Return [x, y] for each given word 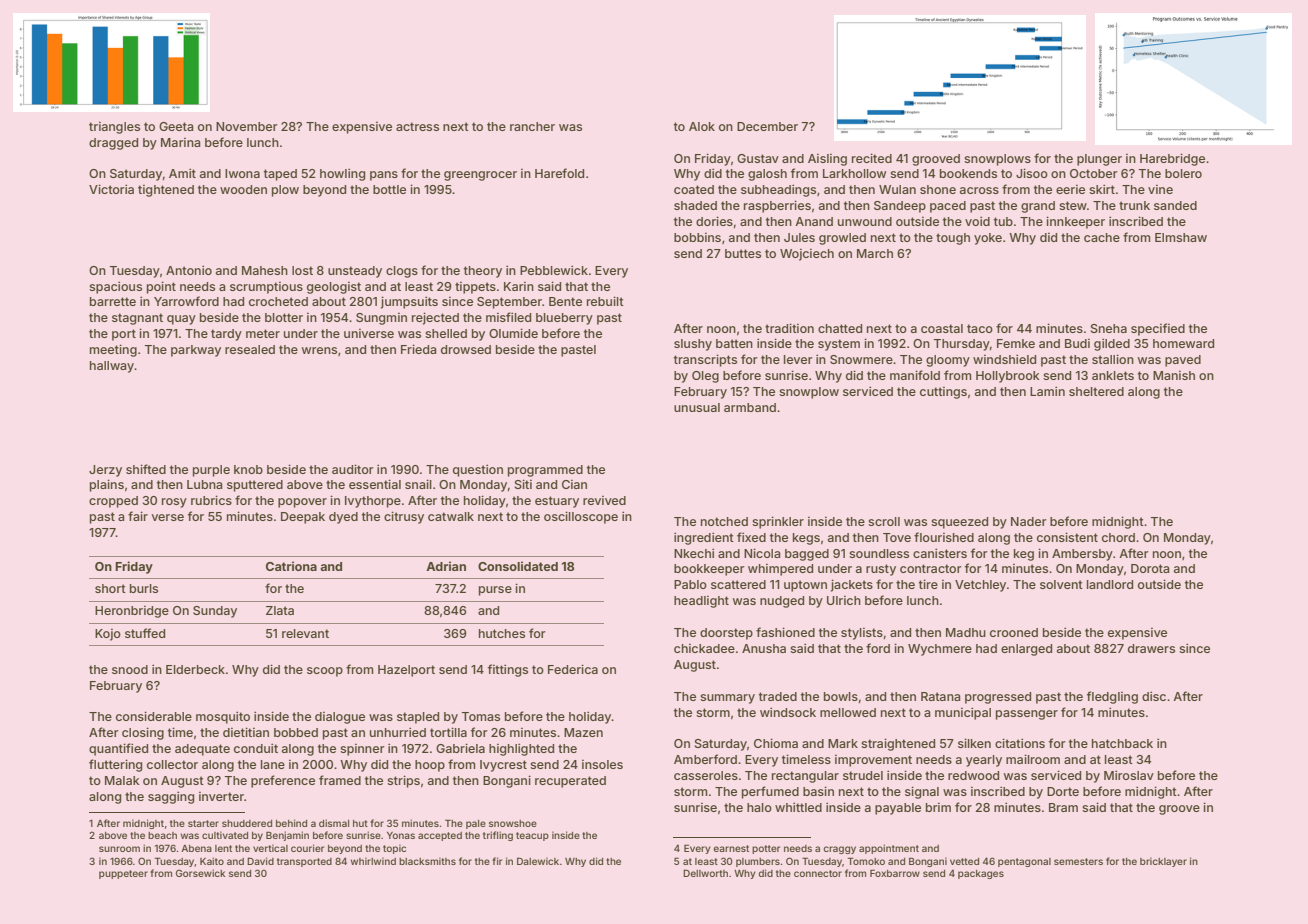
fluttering [115, 765]
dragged [113, 144]
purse [495, 591]
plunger [1099, 160]
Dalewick [538, 861]
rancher [532, 126]
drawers [1151, 648]
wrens [319, 350]
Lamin [1047, 391]
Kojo [108, 635]
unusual [697, 407]
